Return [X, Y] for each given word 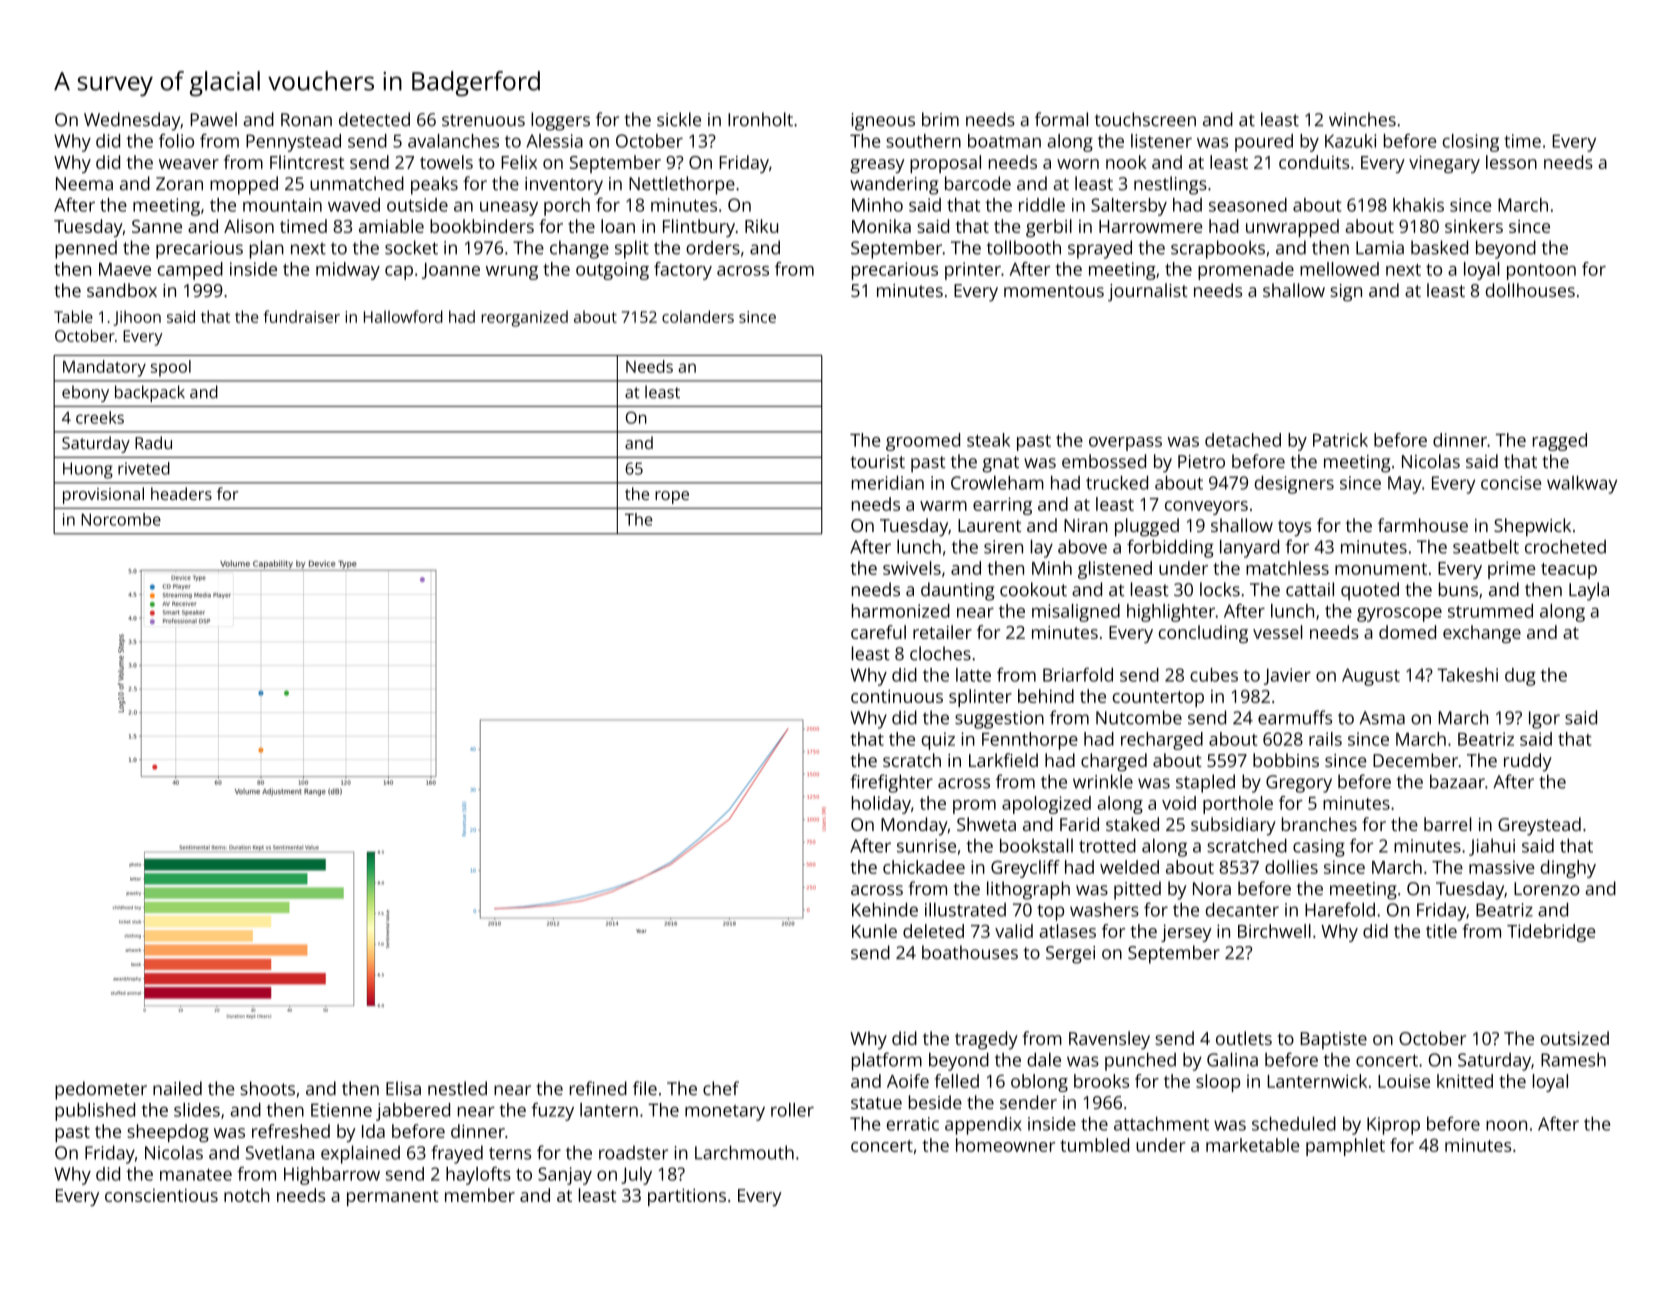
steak [988, 440]
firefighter [891, 783]
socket [411, 247]
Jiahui [1492, 847]
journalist [1148, 292]
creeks [100, 417]
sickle [679, 119]
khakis [1418, 205]
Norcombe [121, 519]
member [480, 1195]
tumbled [1094, 1145]
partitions [687, 1197]
